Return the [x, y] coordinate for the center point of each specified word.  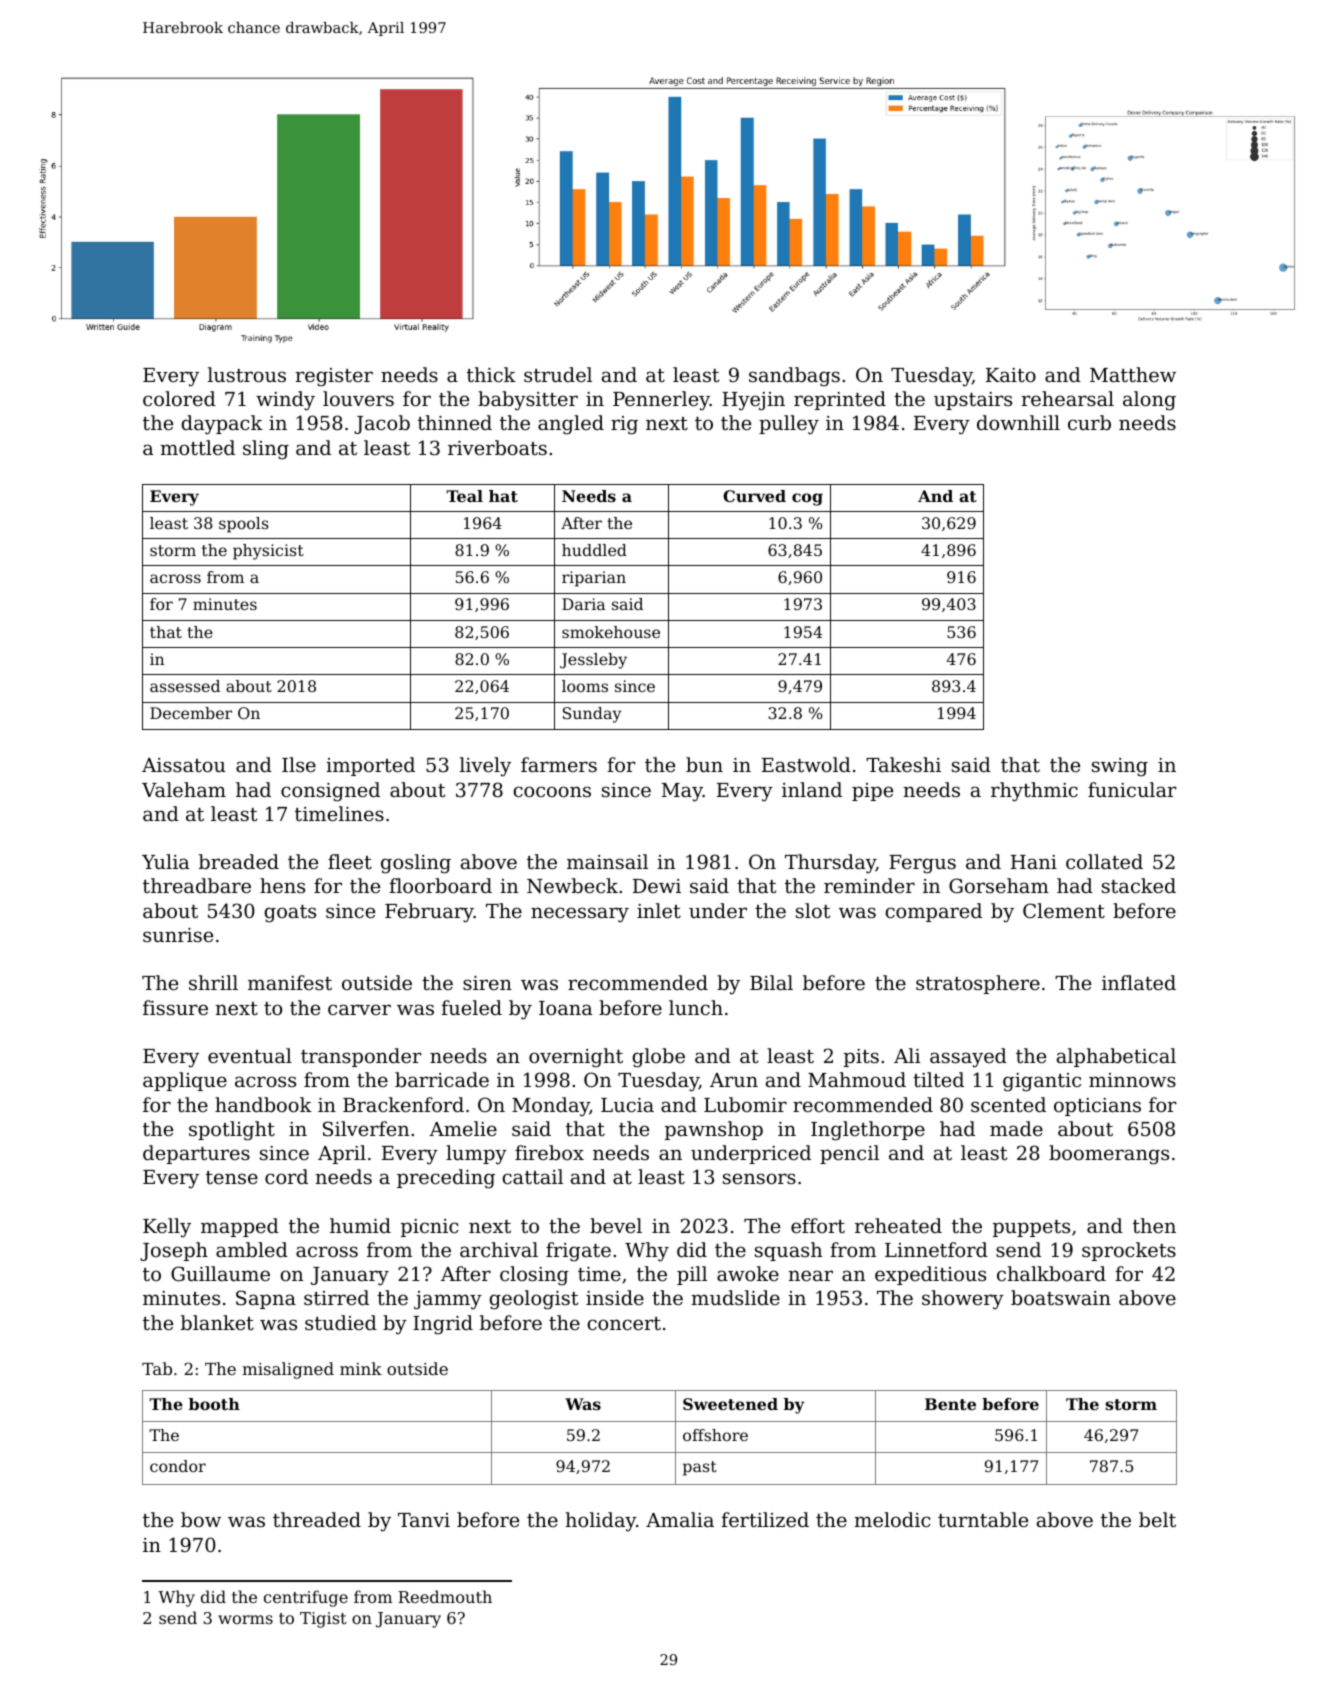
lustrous [247, 374]
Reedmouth [445, 1596]
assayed [968, 1058]
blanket [217, 1322]
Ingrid [443, 1325]
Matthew [1133, 374]
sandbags [794, 377]
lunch [696, 1007]
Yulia [166, 861]
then [1154, 1225]
